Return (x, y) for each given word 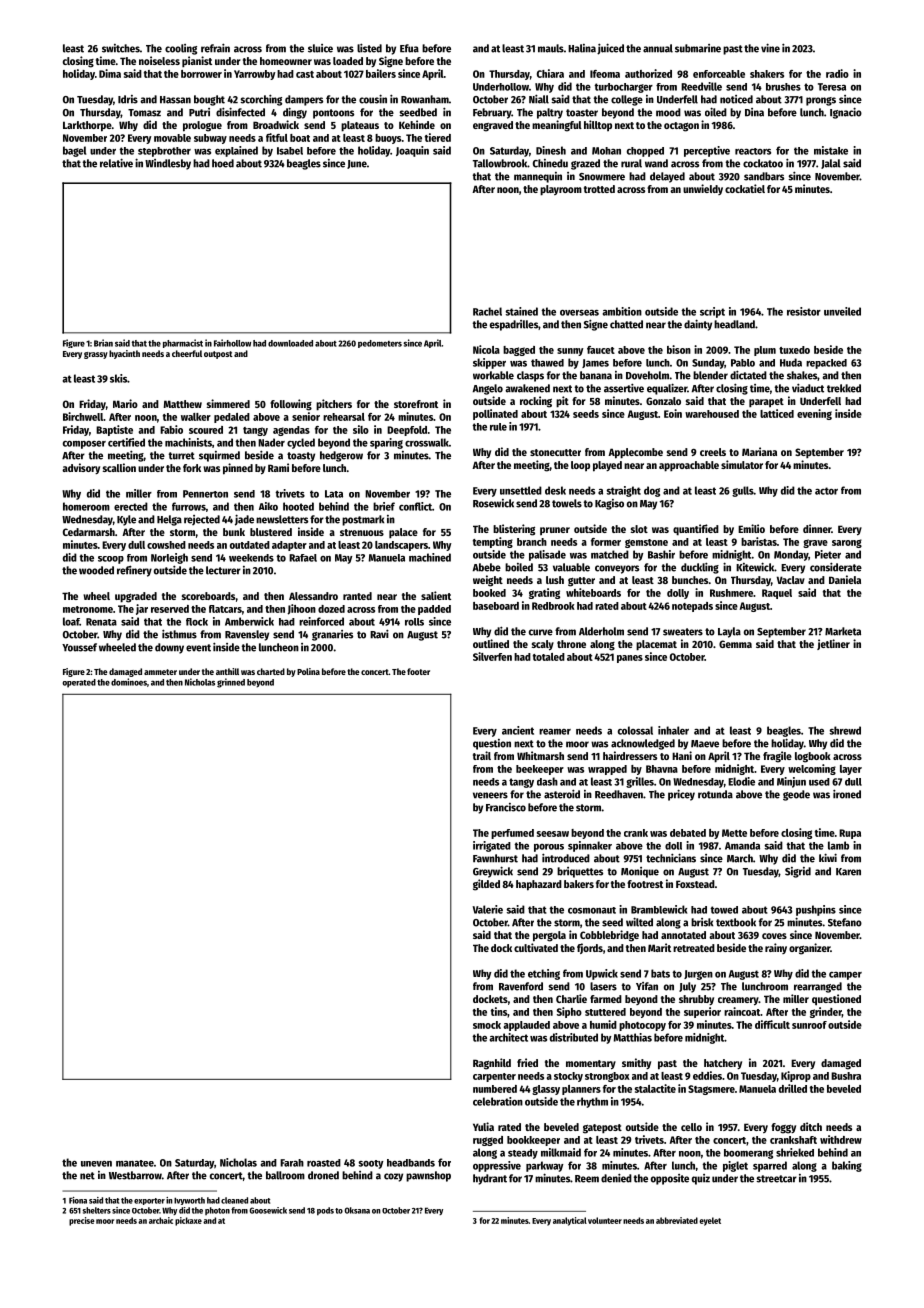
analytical (570, 1221)
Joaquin (412, 151)
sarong (847, 543)
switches (121, 48)
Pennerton (205, 494)
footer (418, 671)
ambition (622, 311)
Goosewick (268, 1210)
